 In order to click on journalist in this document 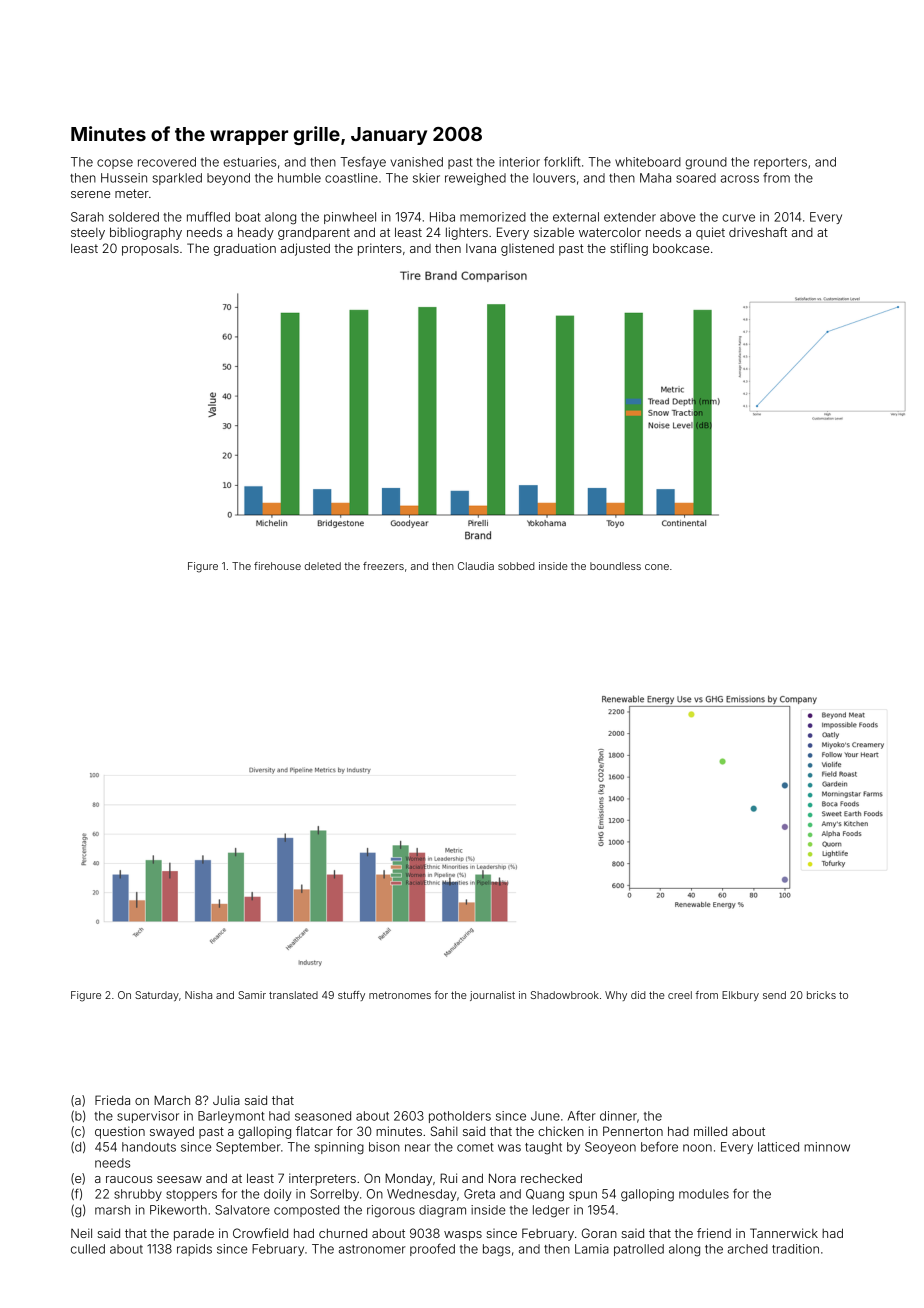, I will do `click(492, 996)`.
